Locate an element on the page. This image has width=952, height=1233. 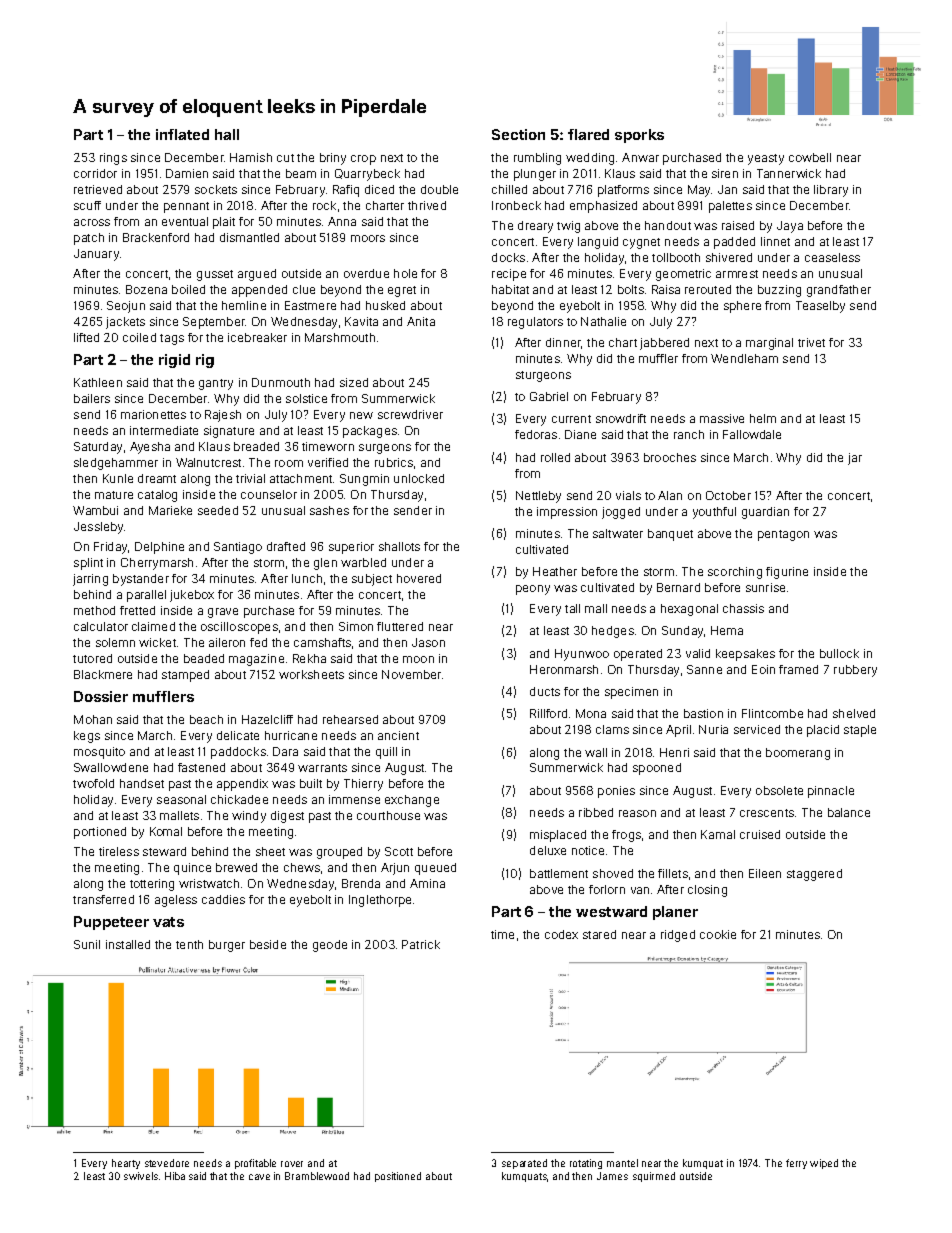
jarring is located at coordinates (90, 580).
